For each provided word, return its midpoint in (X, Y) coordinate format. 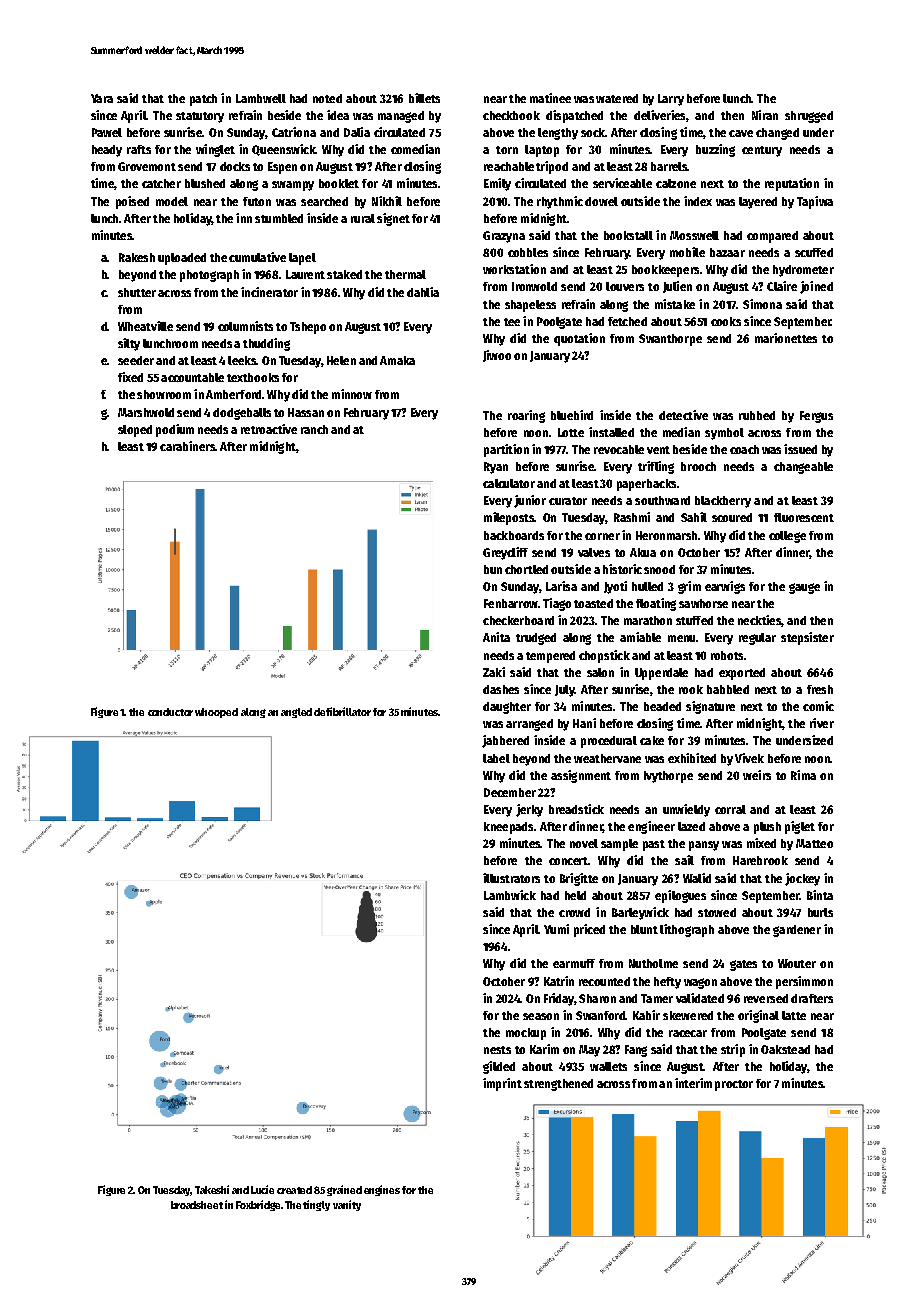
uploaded (182, 259)
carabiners (187, 446)
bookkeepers (665, 271)
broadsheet (197, 1205)
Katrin (559, 981)
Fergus (816, 417)
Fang (636, 1051)
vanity (347, 1205)
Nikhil (387, 201)
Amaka (397, 360)
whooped (216, 713)
